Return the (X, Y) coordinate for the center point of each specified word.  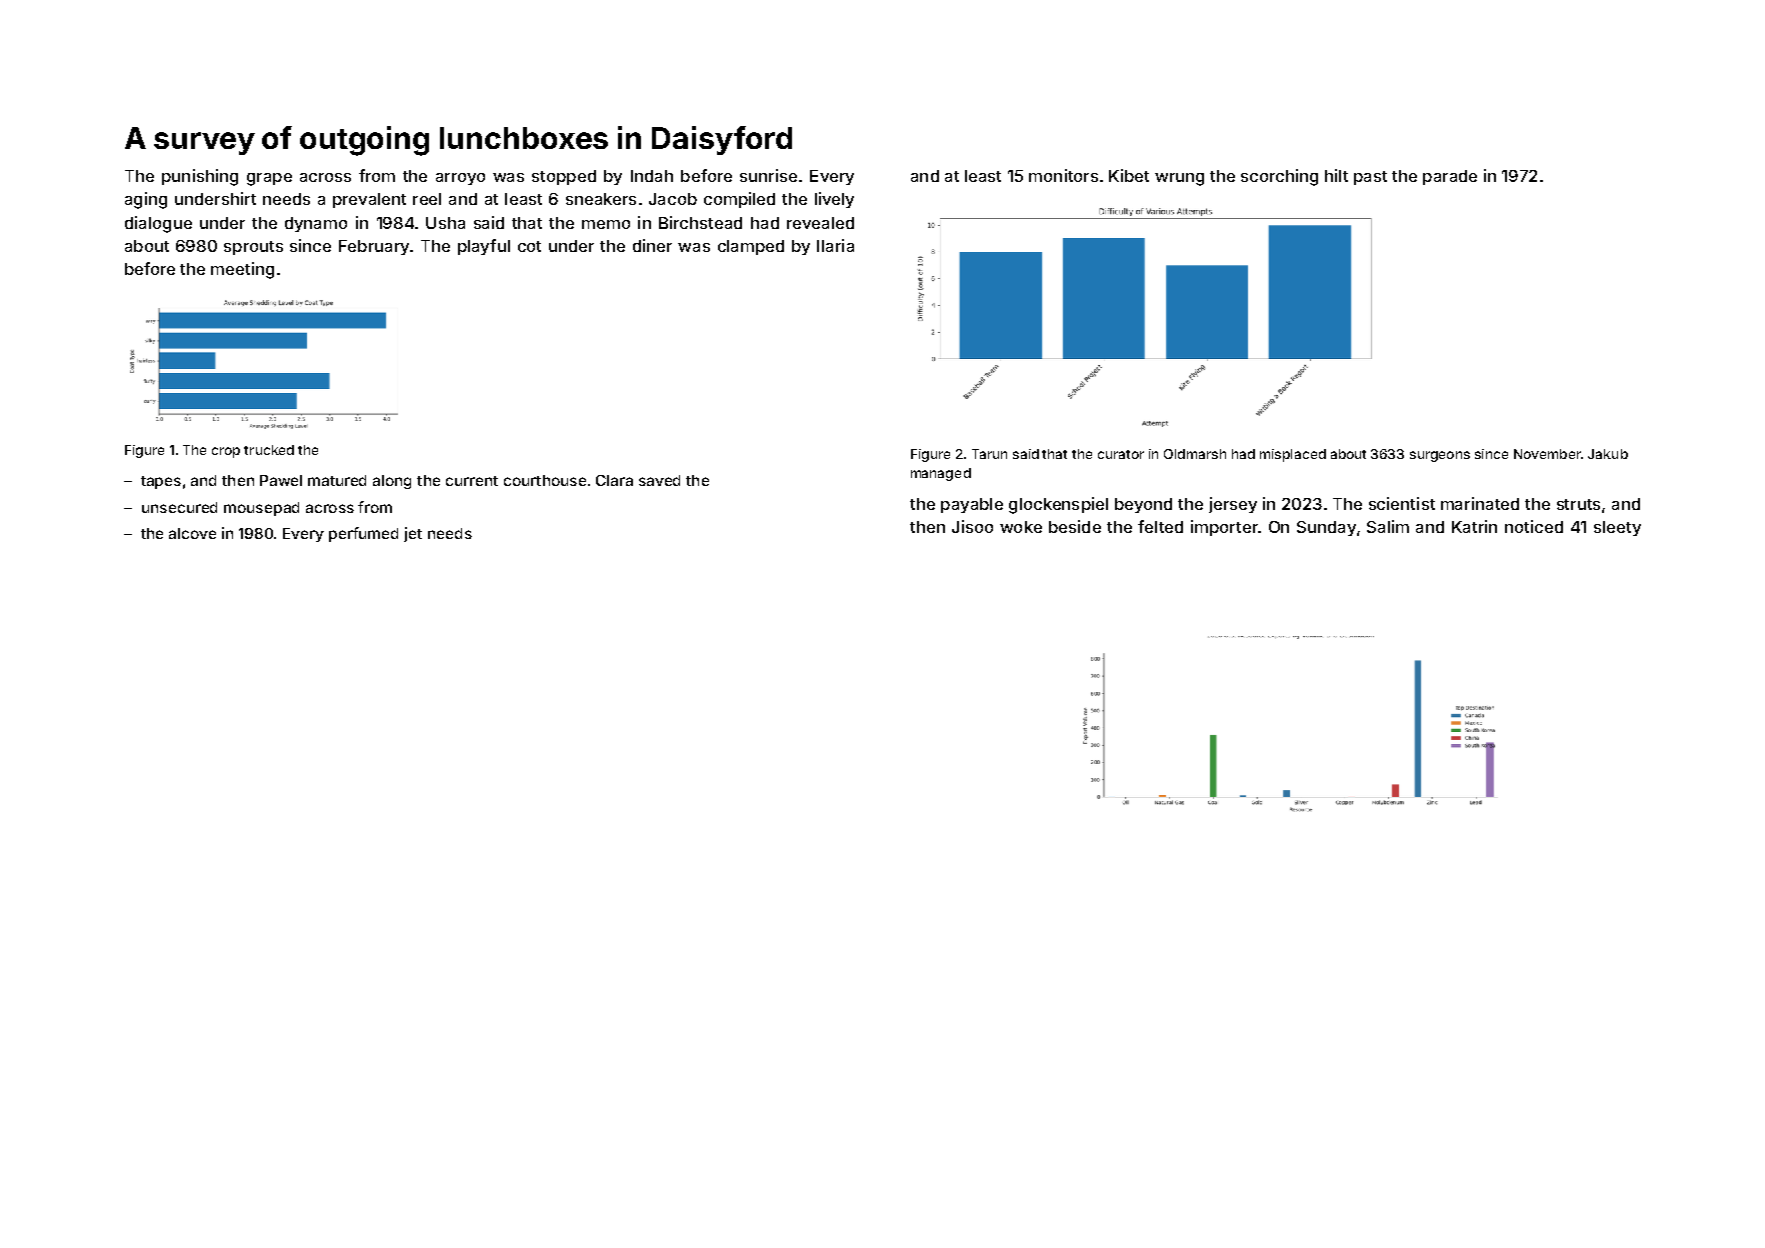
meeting (242, 270)
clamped (751, 247)
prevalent (369, 200)
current (472, 481)
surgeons (1440, 456)
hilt (1336, 175)
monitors (1063, 175)
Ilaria (835, 245)
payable (972, 505)
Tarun (989, 454)
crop (226, 452)
